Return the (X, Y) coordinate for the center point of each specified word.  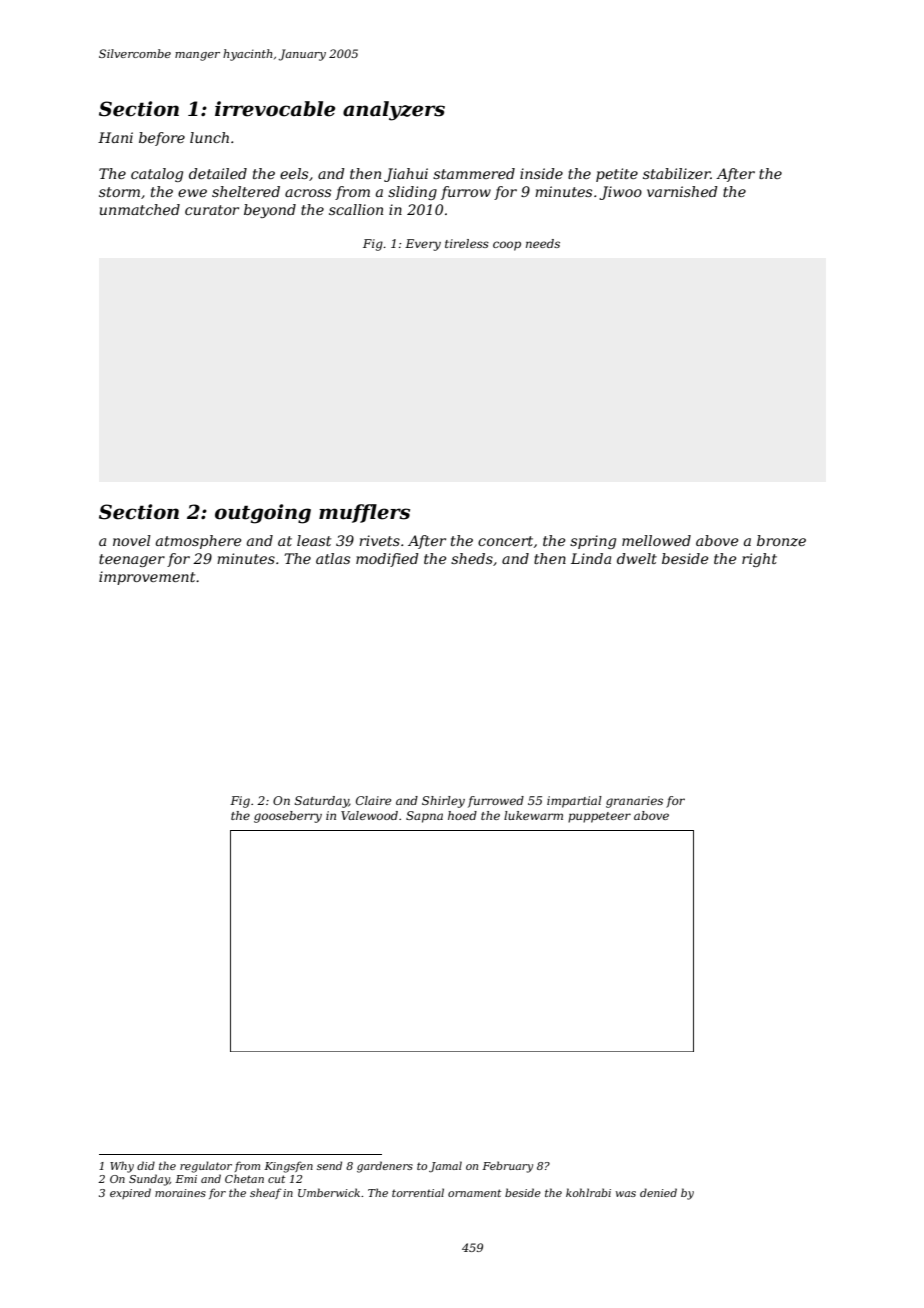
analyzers (394, 111)
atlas (333, 558)
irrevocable (275, 109)
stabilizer (677, 174)
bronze (781, 541)
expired (130, 1193)
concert (505, 541)
